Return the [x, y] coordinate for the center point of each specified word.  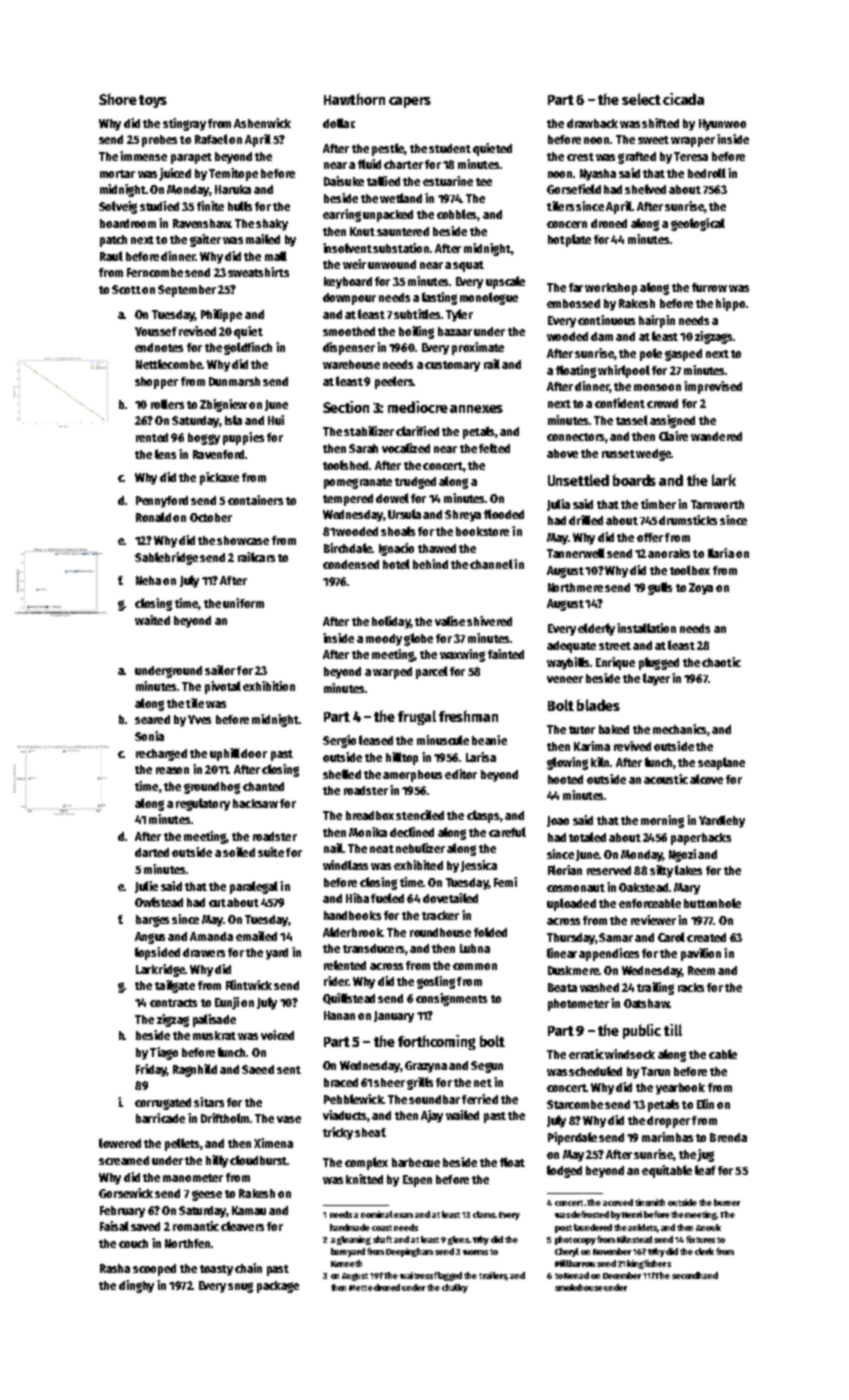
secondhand [695, 1275]
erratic [586, 1054]
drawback [592, 123]
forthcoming [437, 1042]
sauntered [403, 231]
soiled [239, 852]
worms [475, 1252]
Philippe [221, 315]
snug [240, 1287]
